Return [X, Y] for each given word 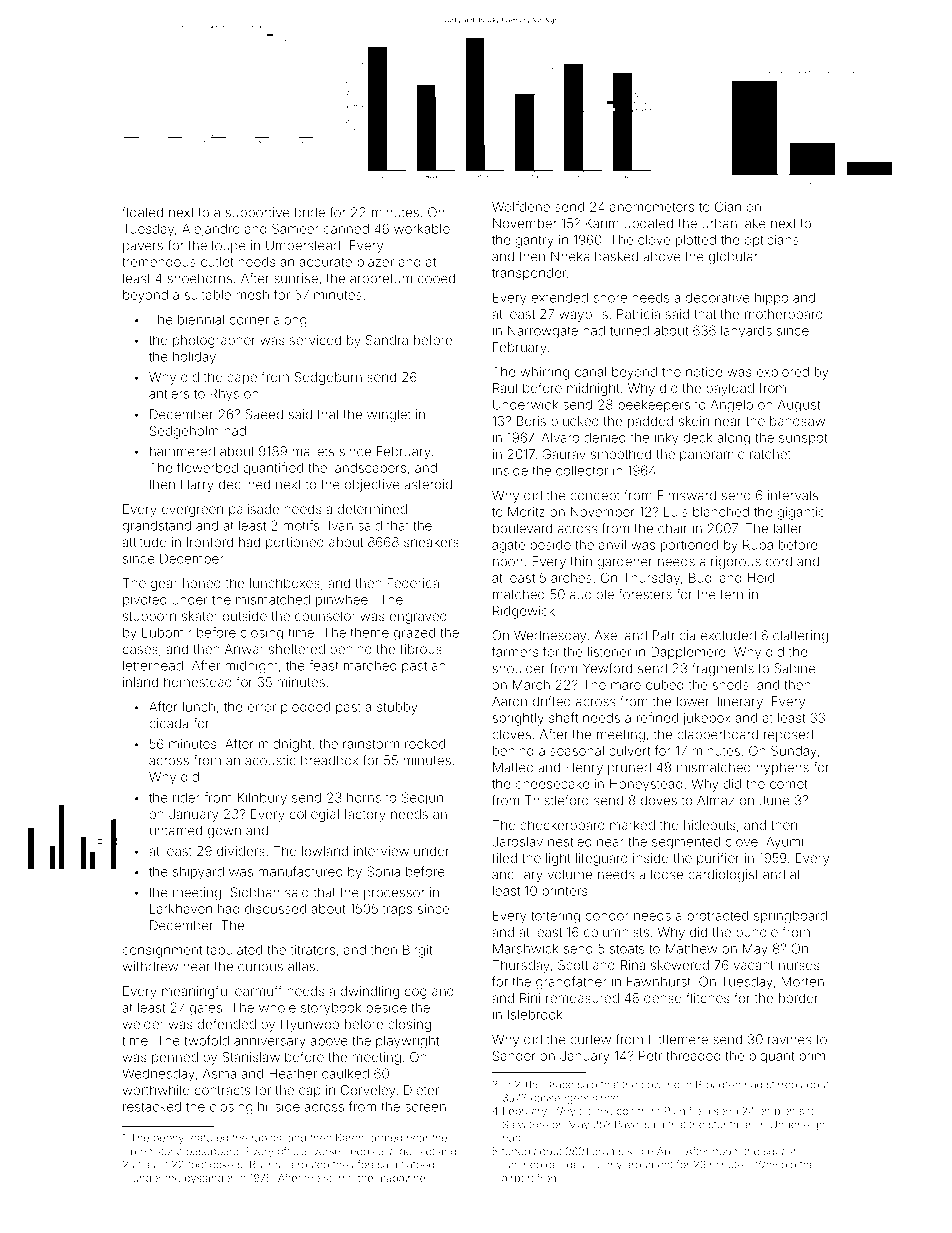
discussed [275, 909]
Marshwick [526, 948]
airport [518, 1179]
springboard [790, 917]
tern [731, 595]
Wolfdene [521, 206]
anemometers [652, 207]
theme [369, 633]
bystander [209, 1179]
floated [142, 212]
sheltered [297, 649]
